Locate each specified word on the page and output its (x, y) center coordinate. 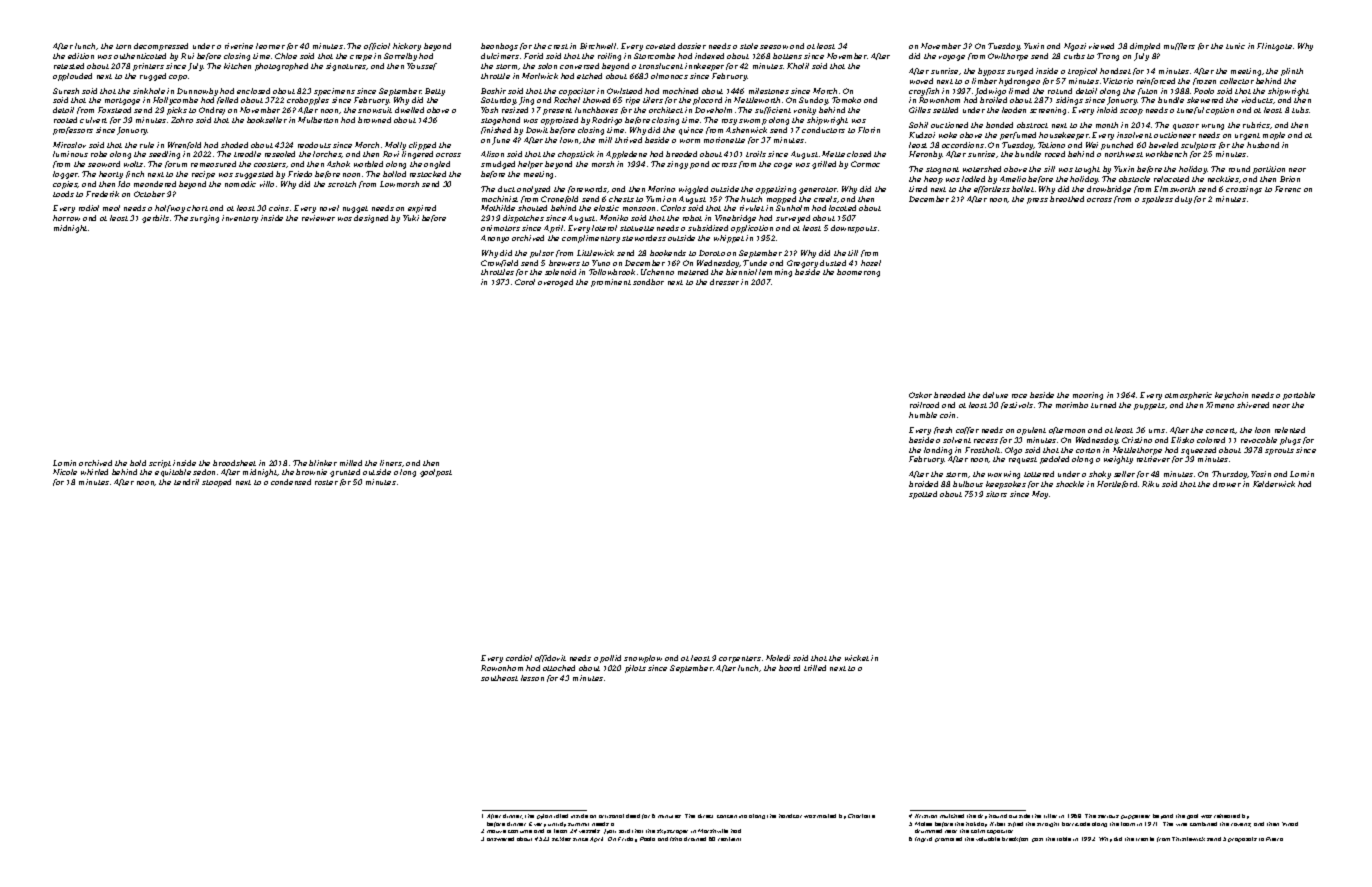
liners (391, 463)
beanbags (499, 47)
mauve (496, 831)
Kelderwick (1274, 484)
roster (326, 482)
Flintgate (1274, 47)
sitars (996, 494)
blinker (323, 463)
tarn (123, 46)
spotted (923, 495)
